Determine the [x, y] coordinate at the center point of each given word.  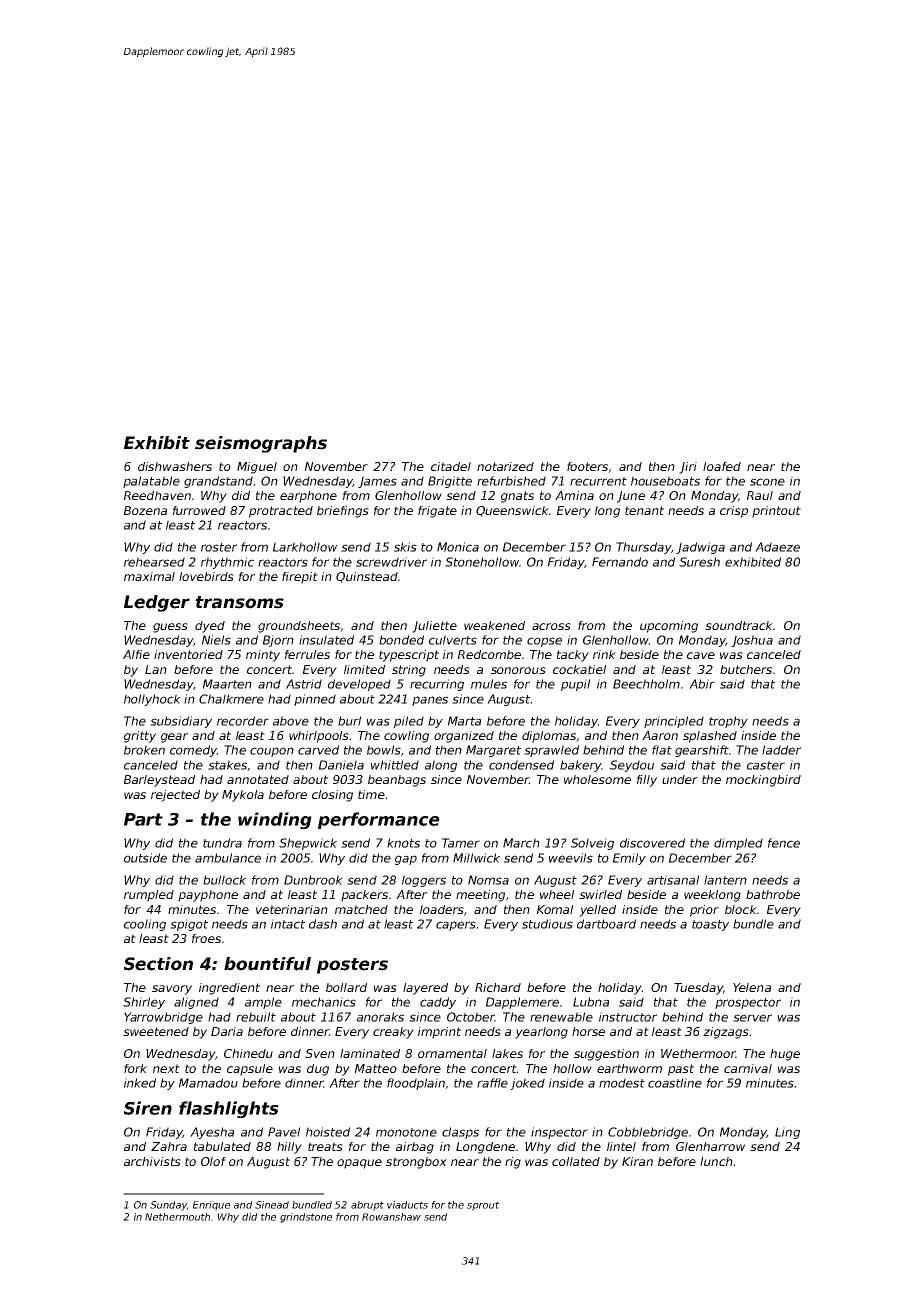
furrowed [199, 510]
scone [767, 482]
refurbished [511, 481]
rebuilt [256, 1017]
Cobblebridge [648, 1133]
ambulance [228, 858]
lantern [725, 880]
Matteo [376, 1068]
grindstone [306, 1218]
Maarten [227, 684]
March [521, 843]
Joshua [752, 641]
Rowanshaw [391, 1217]
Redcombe [489, 654]
